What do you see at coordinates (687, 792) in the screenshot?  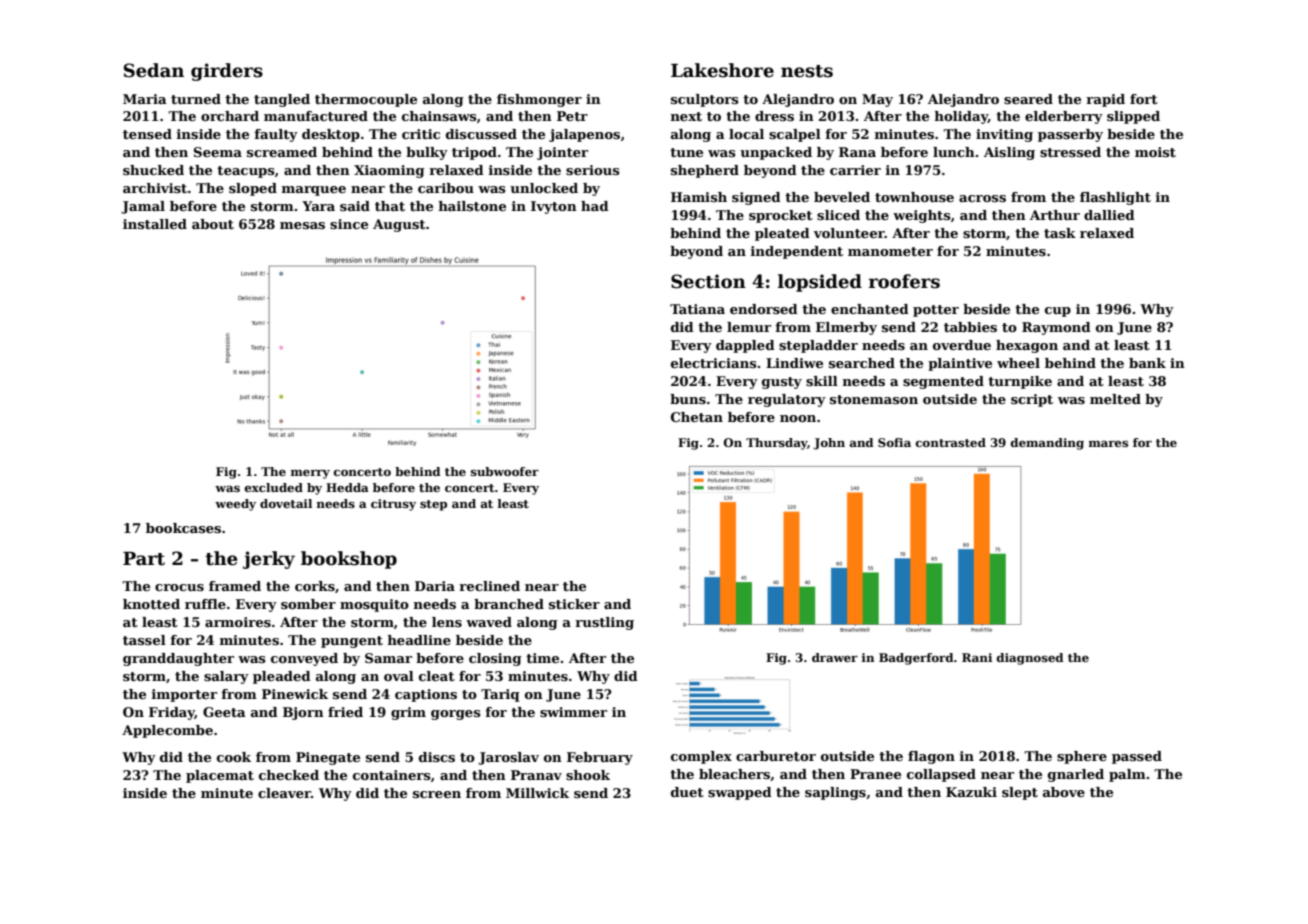 I see `duet` at bounding box center [687, 792].
